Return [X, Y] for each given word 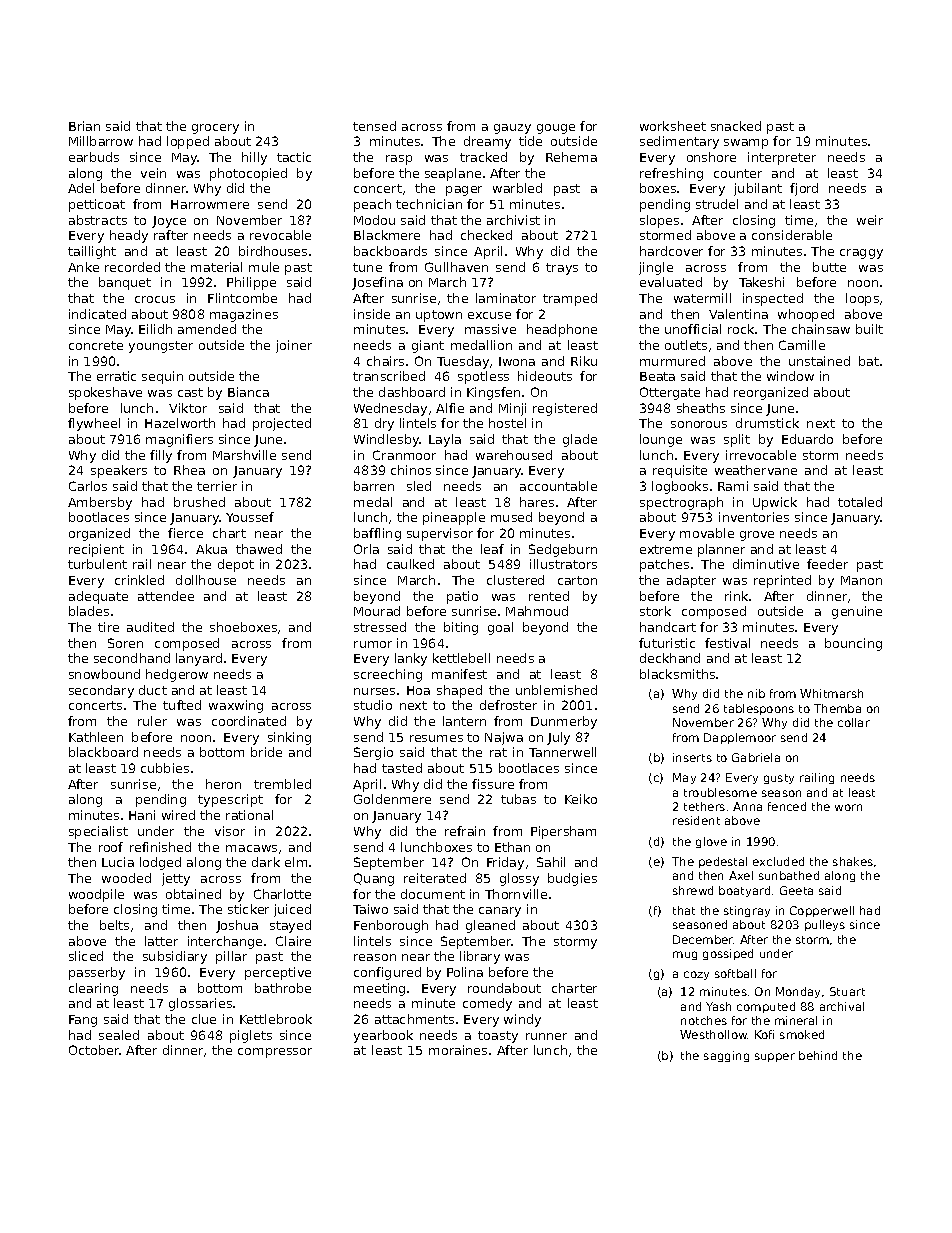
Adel [81, 188]
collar [854, 722]
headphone [562, 330]
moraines [458, 1050]
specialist [98, 832]
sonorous [699, 424]
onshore [711, 157]
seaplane [453, 174]
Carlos [88, 486]
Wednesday [390, 409]
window [790, 376]
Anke [83, 267]
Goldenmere [392, 799]
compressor [275, 1053]
